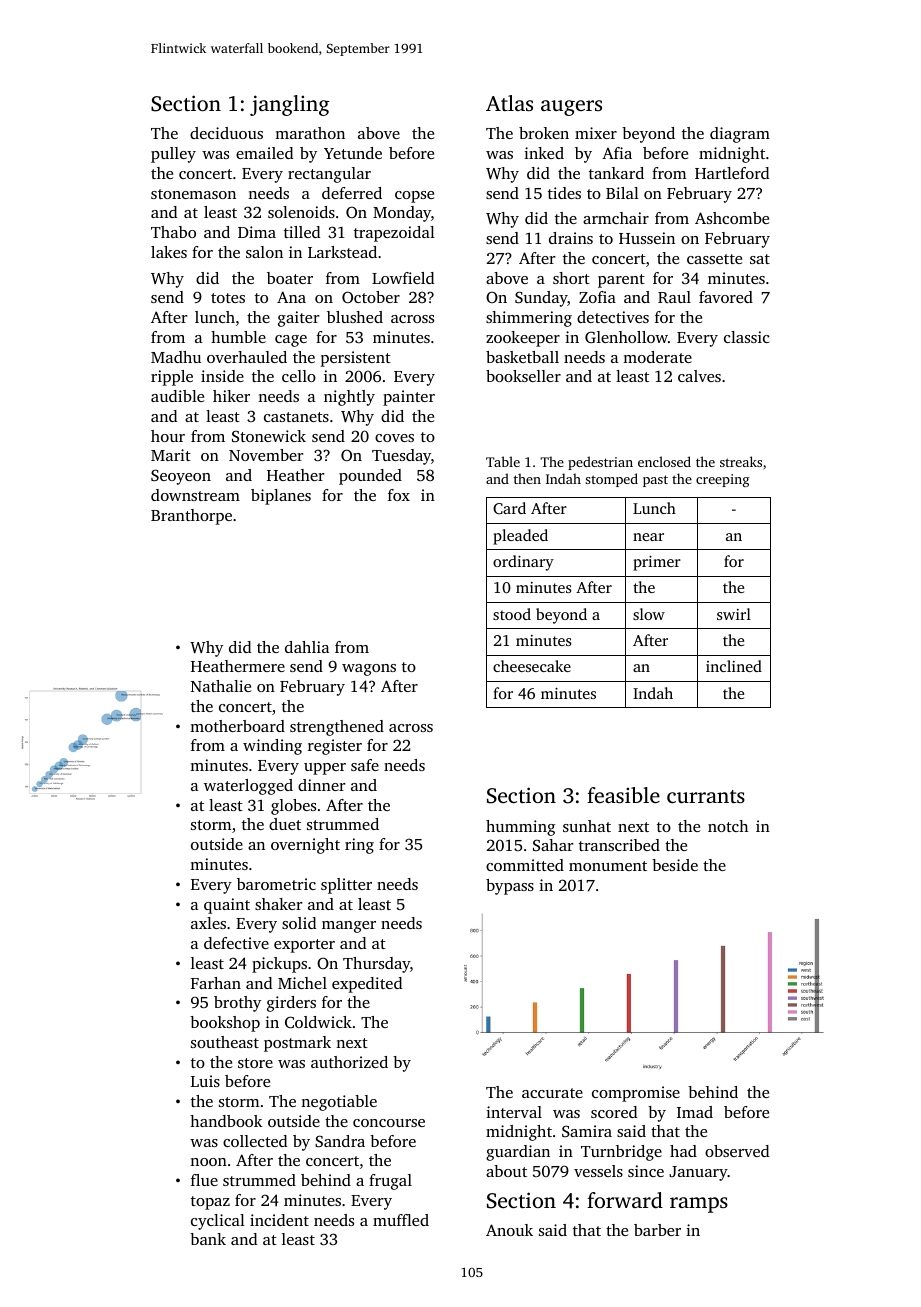 The width and height of the screenshot is (921, 1307). I want to click on currants, so click(706, 796).
